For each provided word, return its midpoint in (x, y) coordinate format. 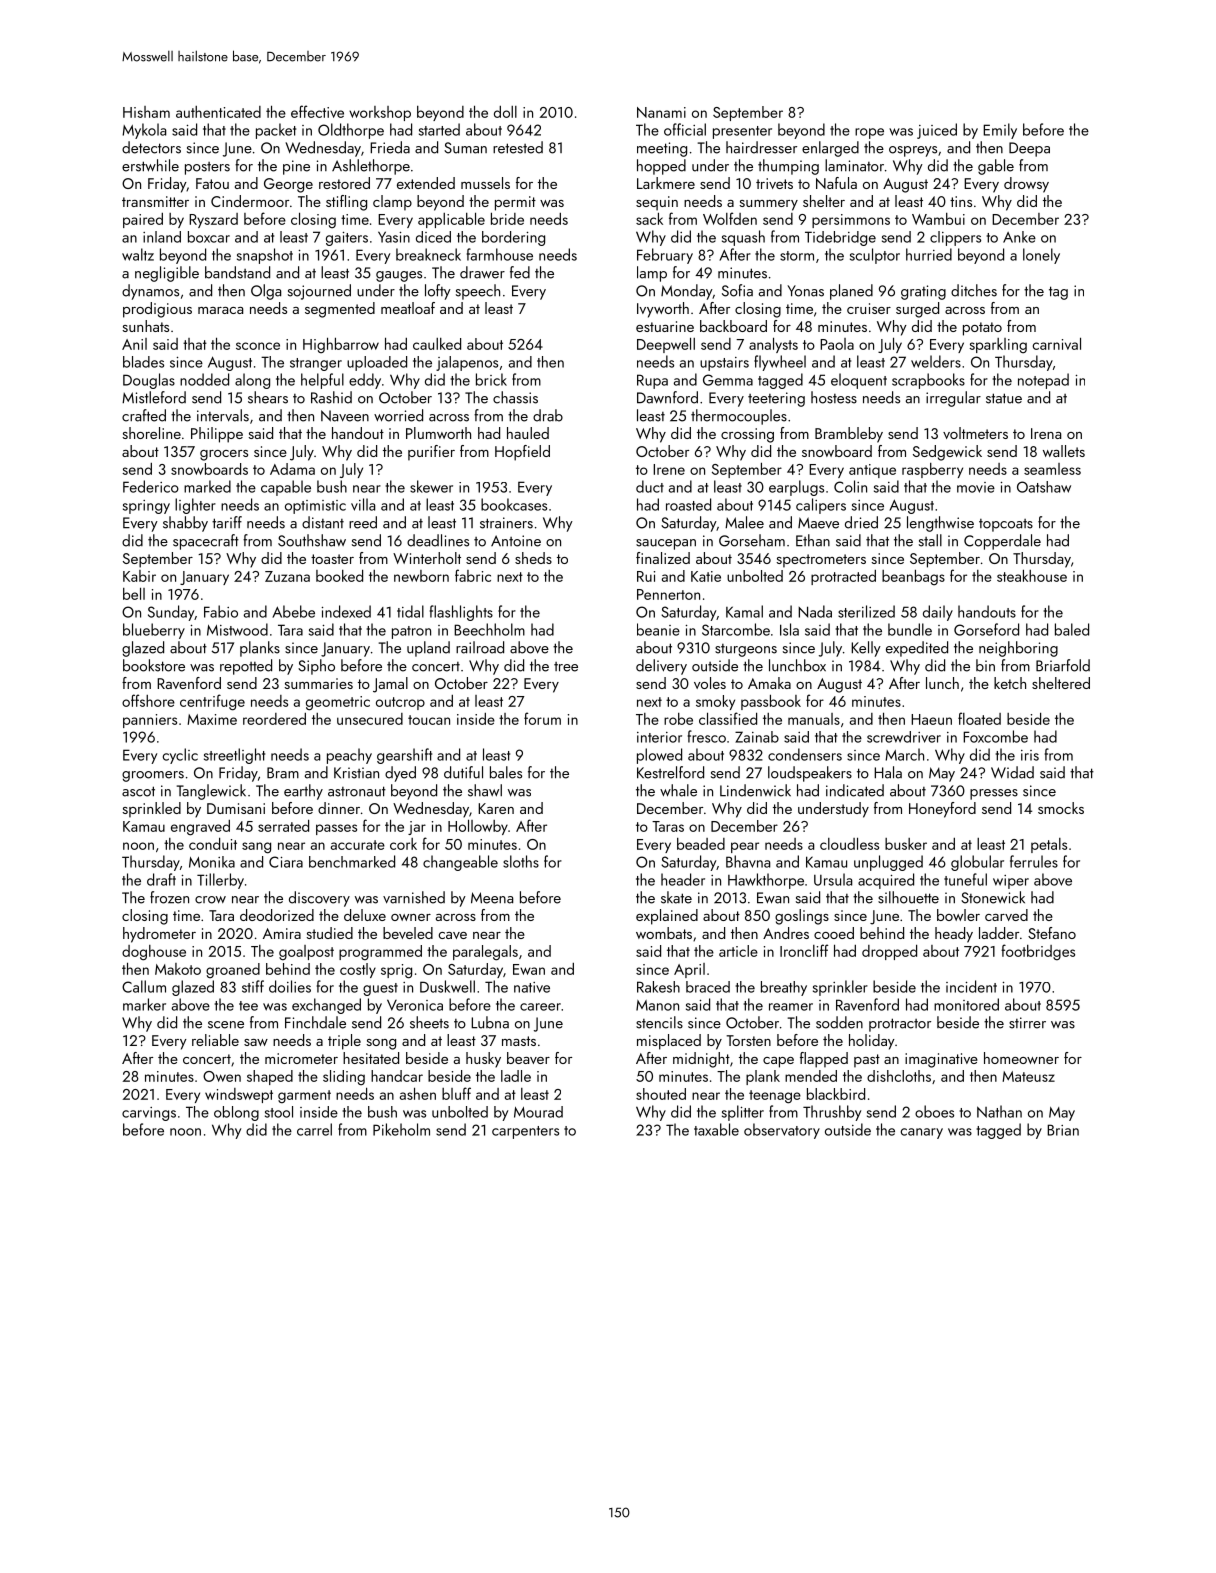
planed (851, 292)
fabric (473, 575)
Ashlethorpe (371, 167)
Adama (292, 469)
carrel (314, 1129)
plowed (659, 756)
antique (872, 471)
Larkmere (666, 183)
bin (985, 665)
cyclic (180, 756)
